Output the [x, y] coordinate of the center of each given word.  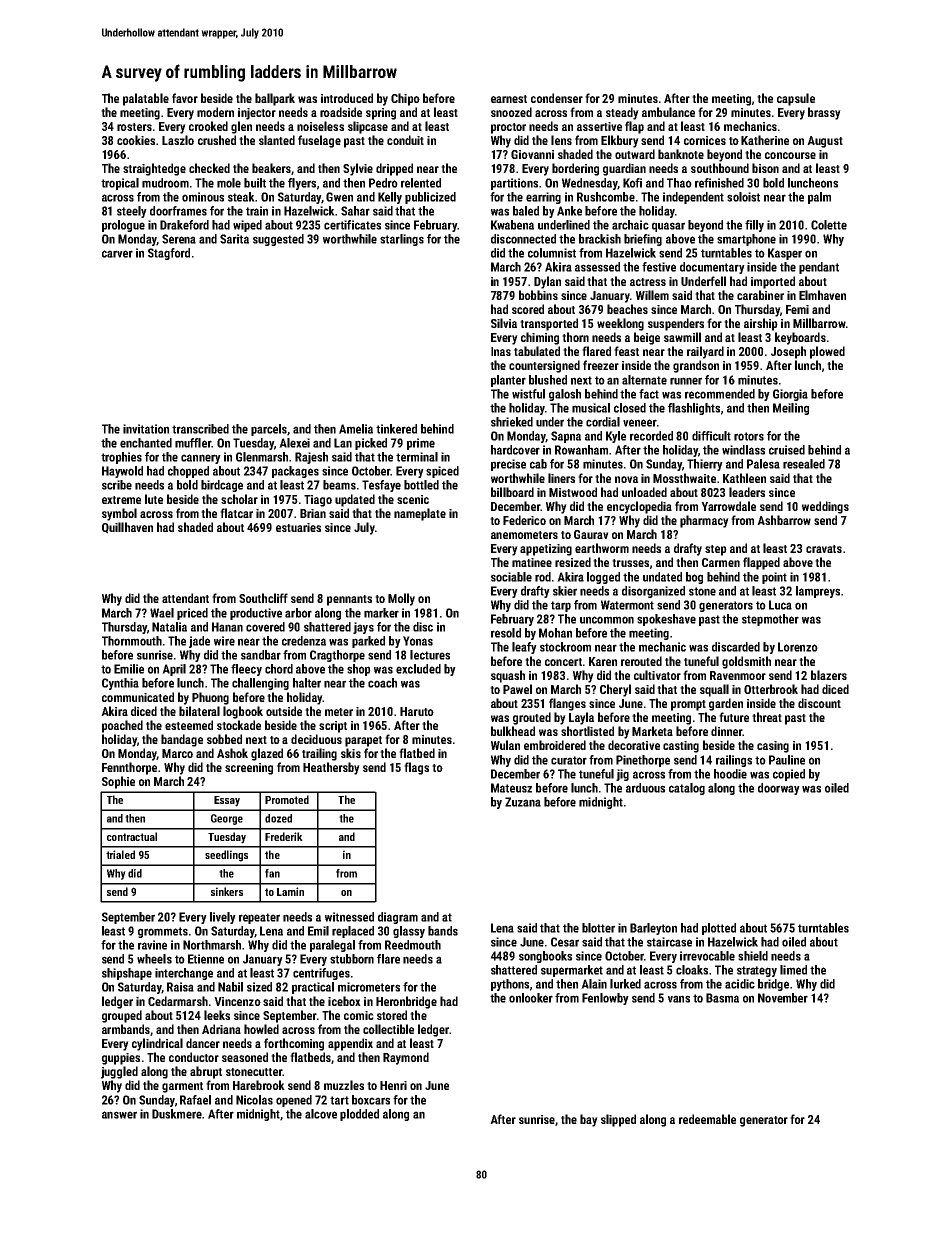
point [774, 578]
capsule [796, 99]
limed [793, 970]
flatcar [236, 513]
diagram [398, 918]
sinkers [227, 891]
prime [421, 444]
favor [185, 98]
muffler [193, 443]
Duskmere [177, 1114]
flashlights [694, 409]
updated [355, 500]
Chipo [405, 99]
